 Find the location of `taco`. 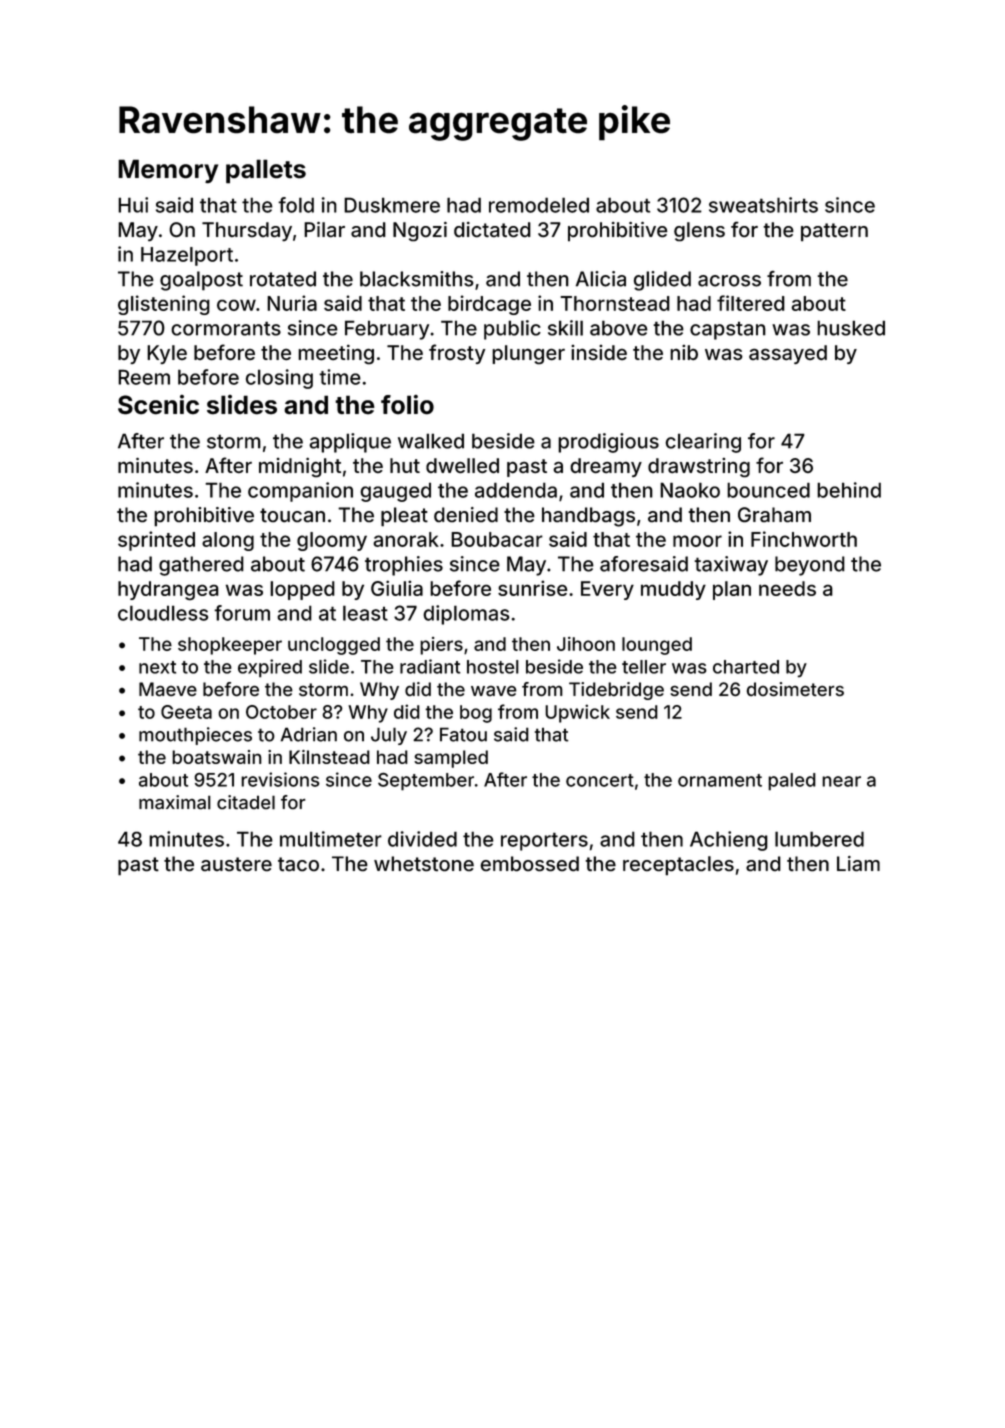

taco is located at coordinates (298, 864).
